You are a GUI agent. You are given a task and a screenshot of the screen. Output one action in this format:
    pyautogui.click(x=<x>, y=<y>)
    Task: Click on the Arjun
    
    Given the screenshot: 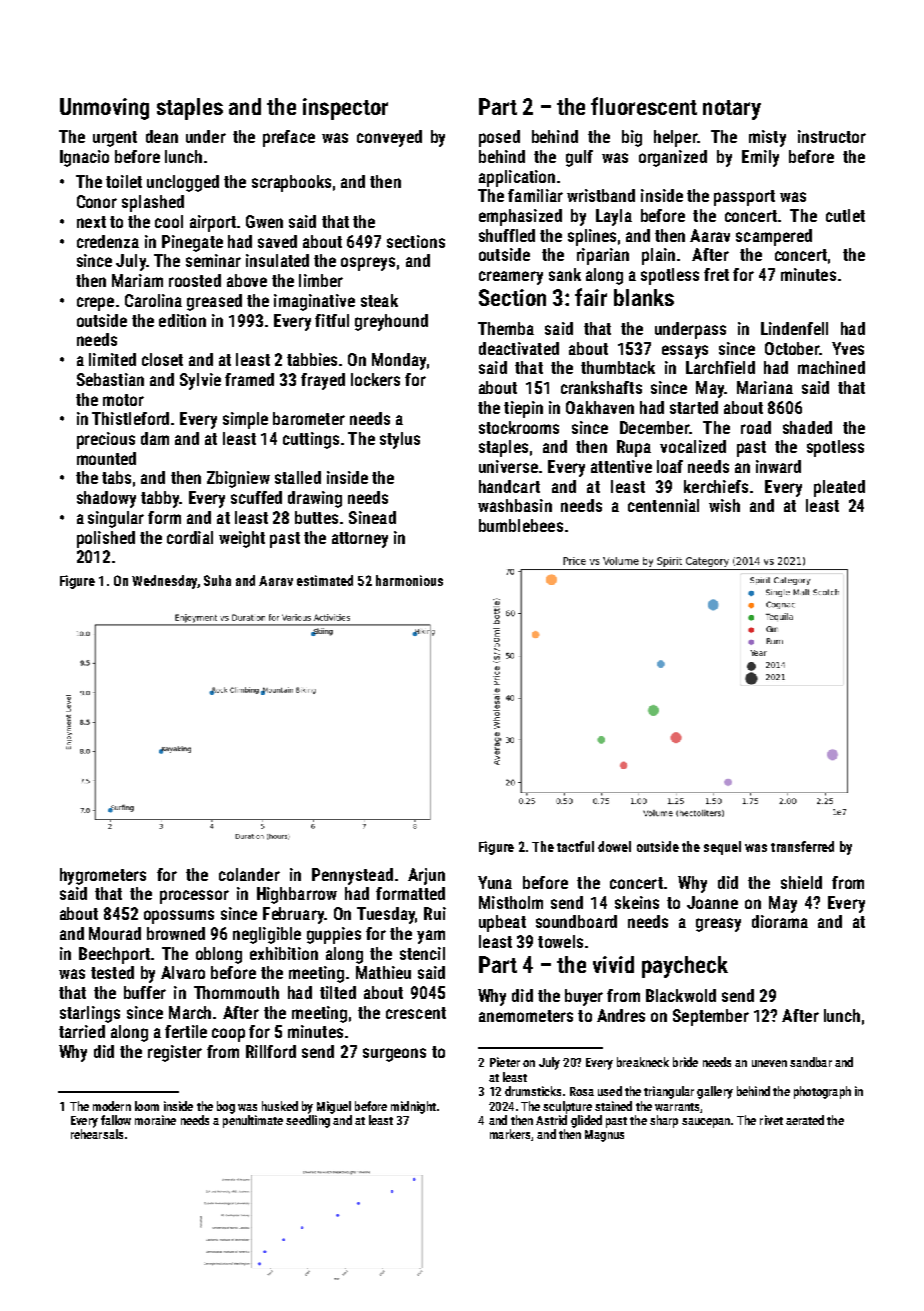 What is the action you would take?
    pyautogui.click(x=426, y=876)
